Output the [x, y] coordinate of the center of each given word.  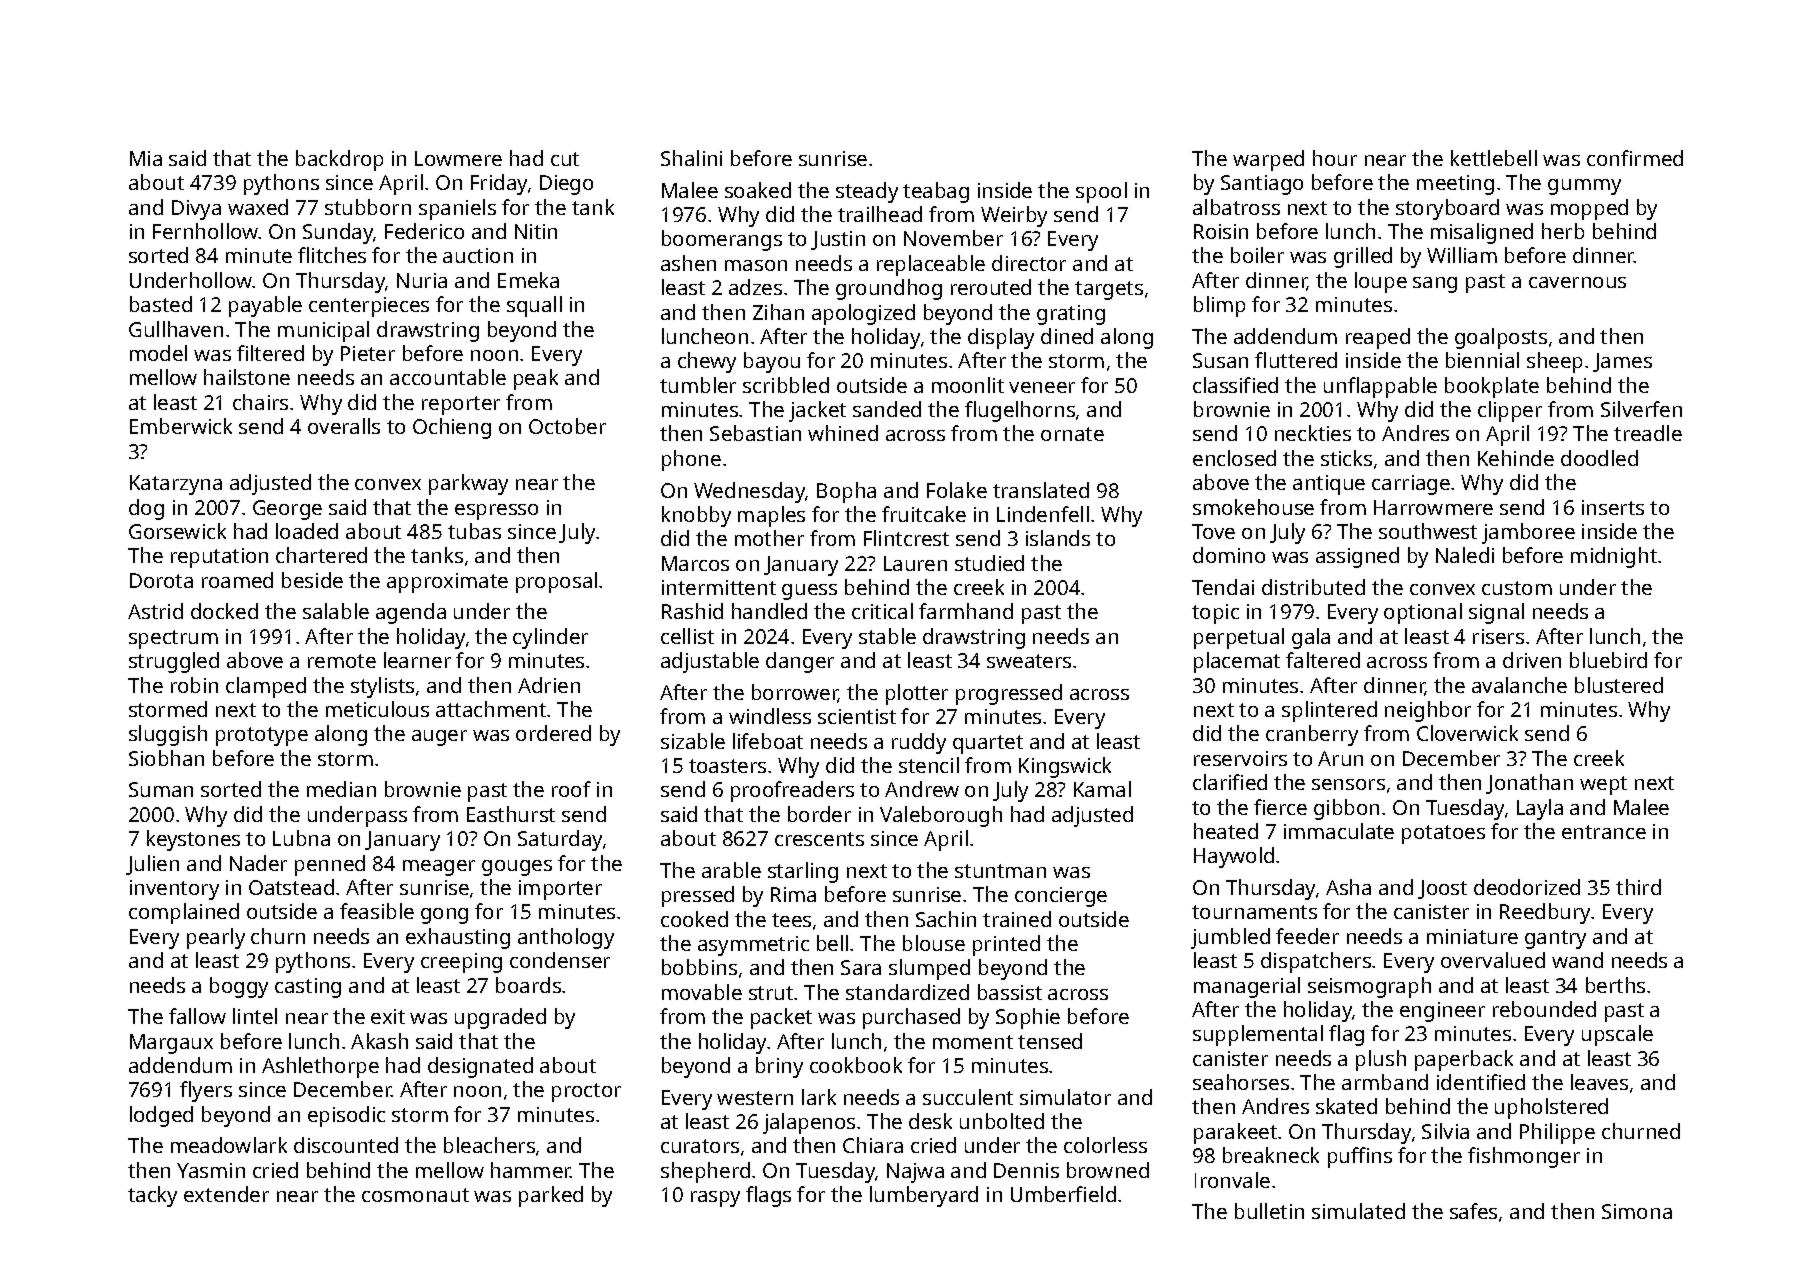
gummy [1584, 187]
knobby [696, 516]
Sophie [1028, 1018]
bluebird [1608, 660]
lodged [161, 1116]
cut [565, 159]
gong [444, 916]
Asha [1348, 887]
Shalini [691, 158]
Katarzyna [176, 485]
